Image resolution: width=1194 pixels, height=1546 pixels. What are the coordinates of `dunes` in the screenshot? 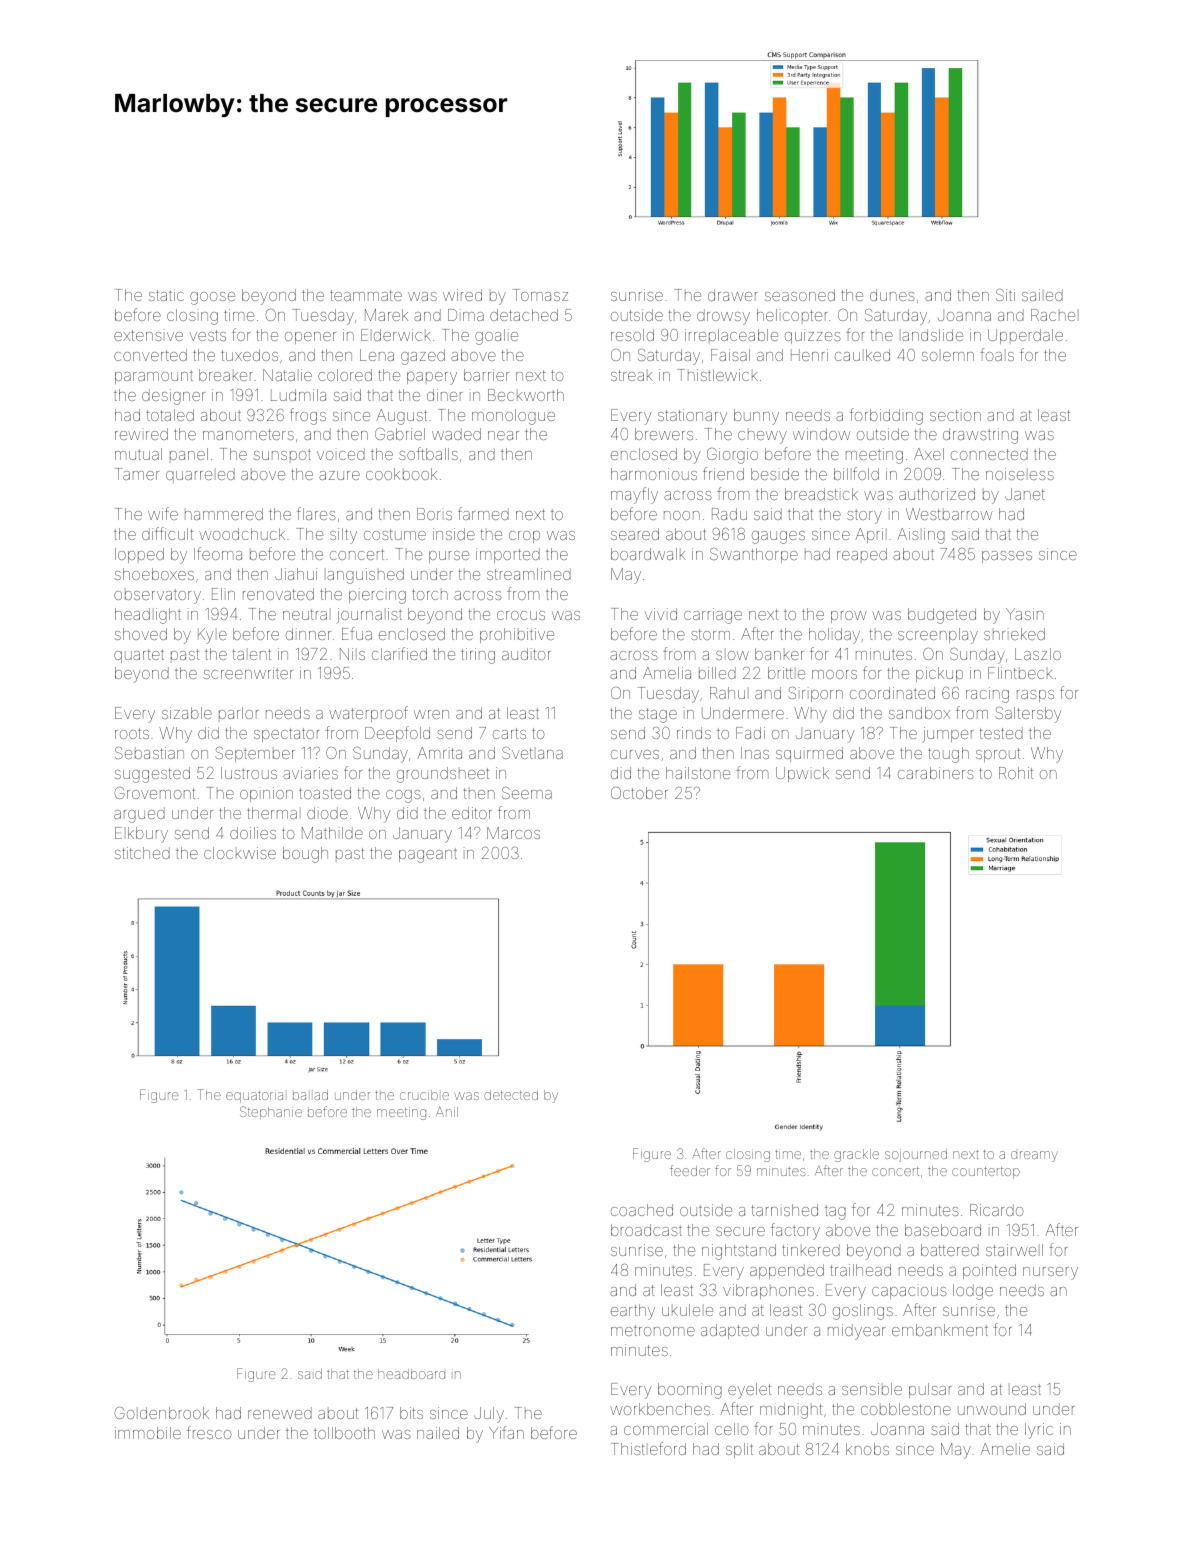 It's located at (892, 295).
